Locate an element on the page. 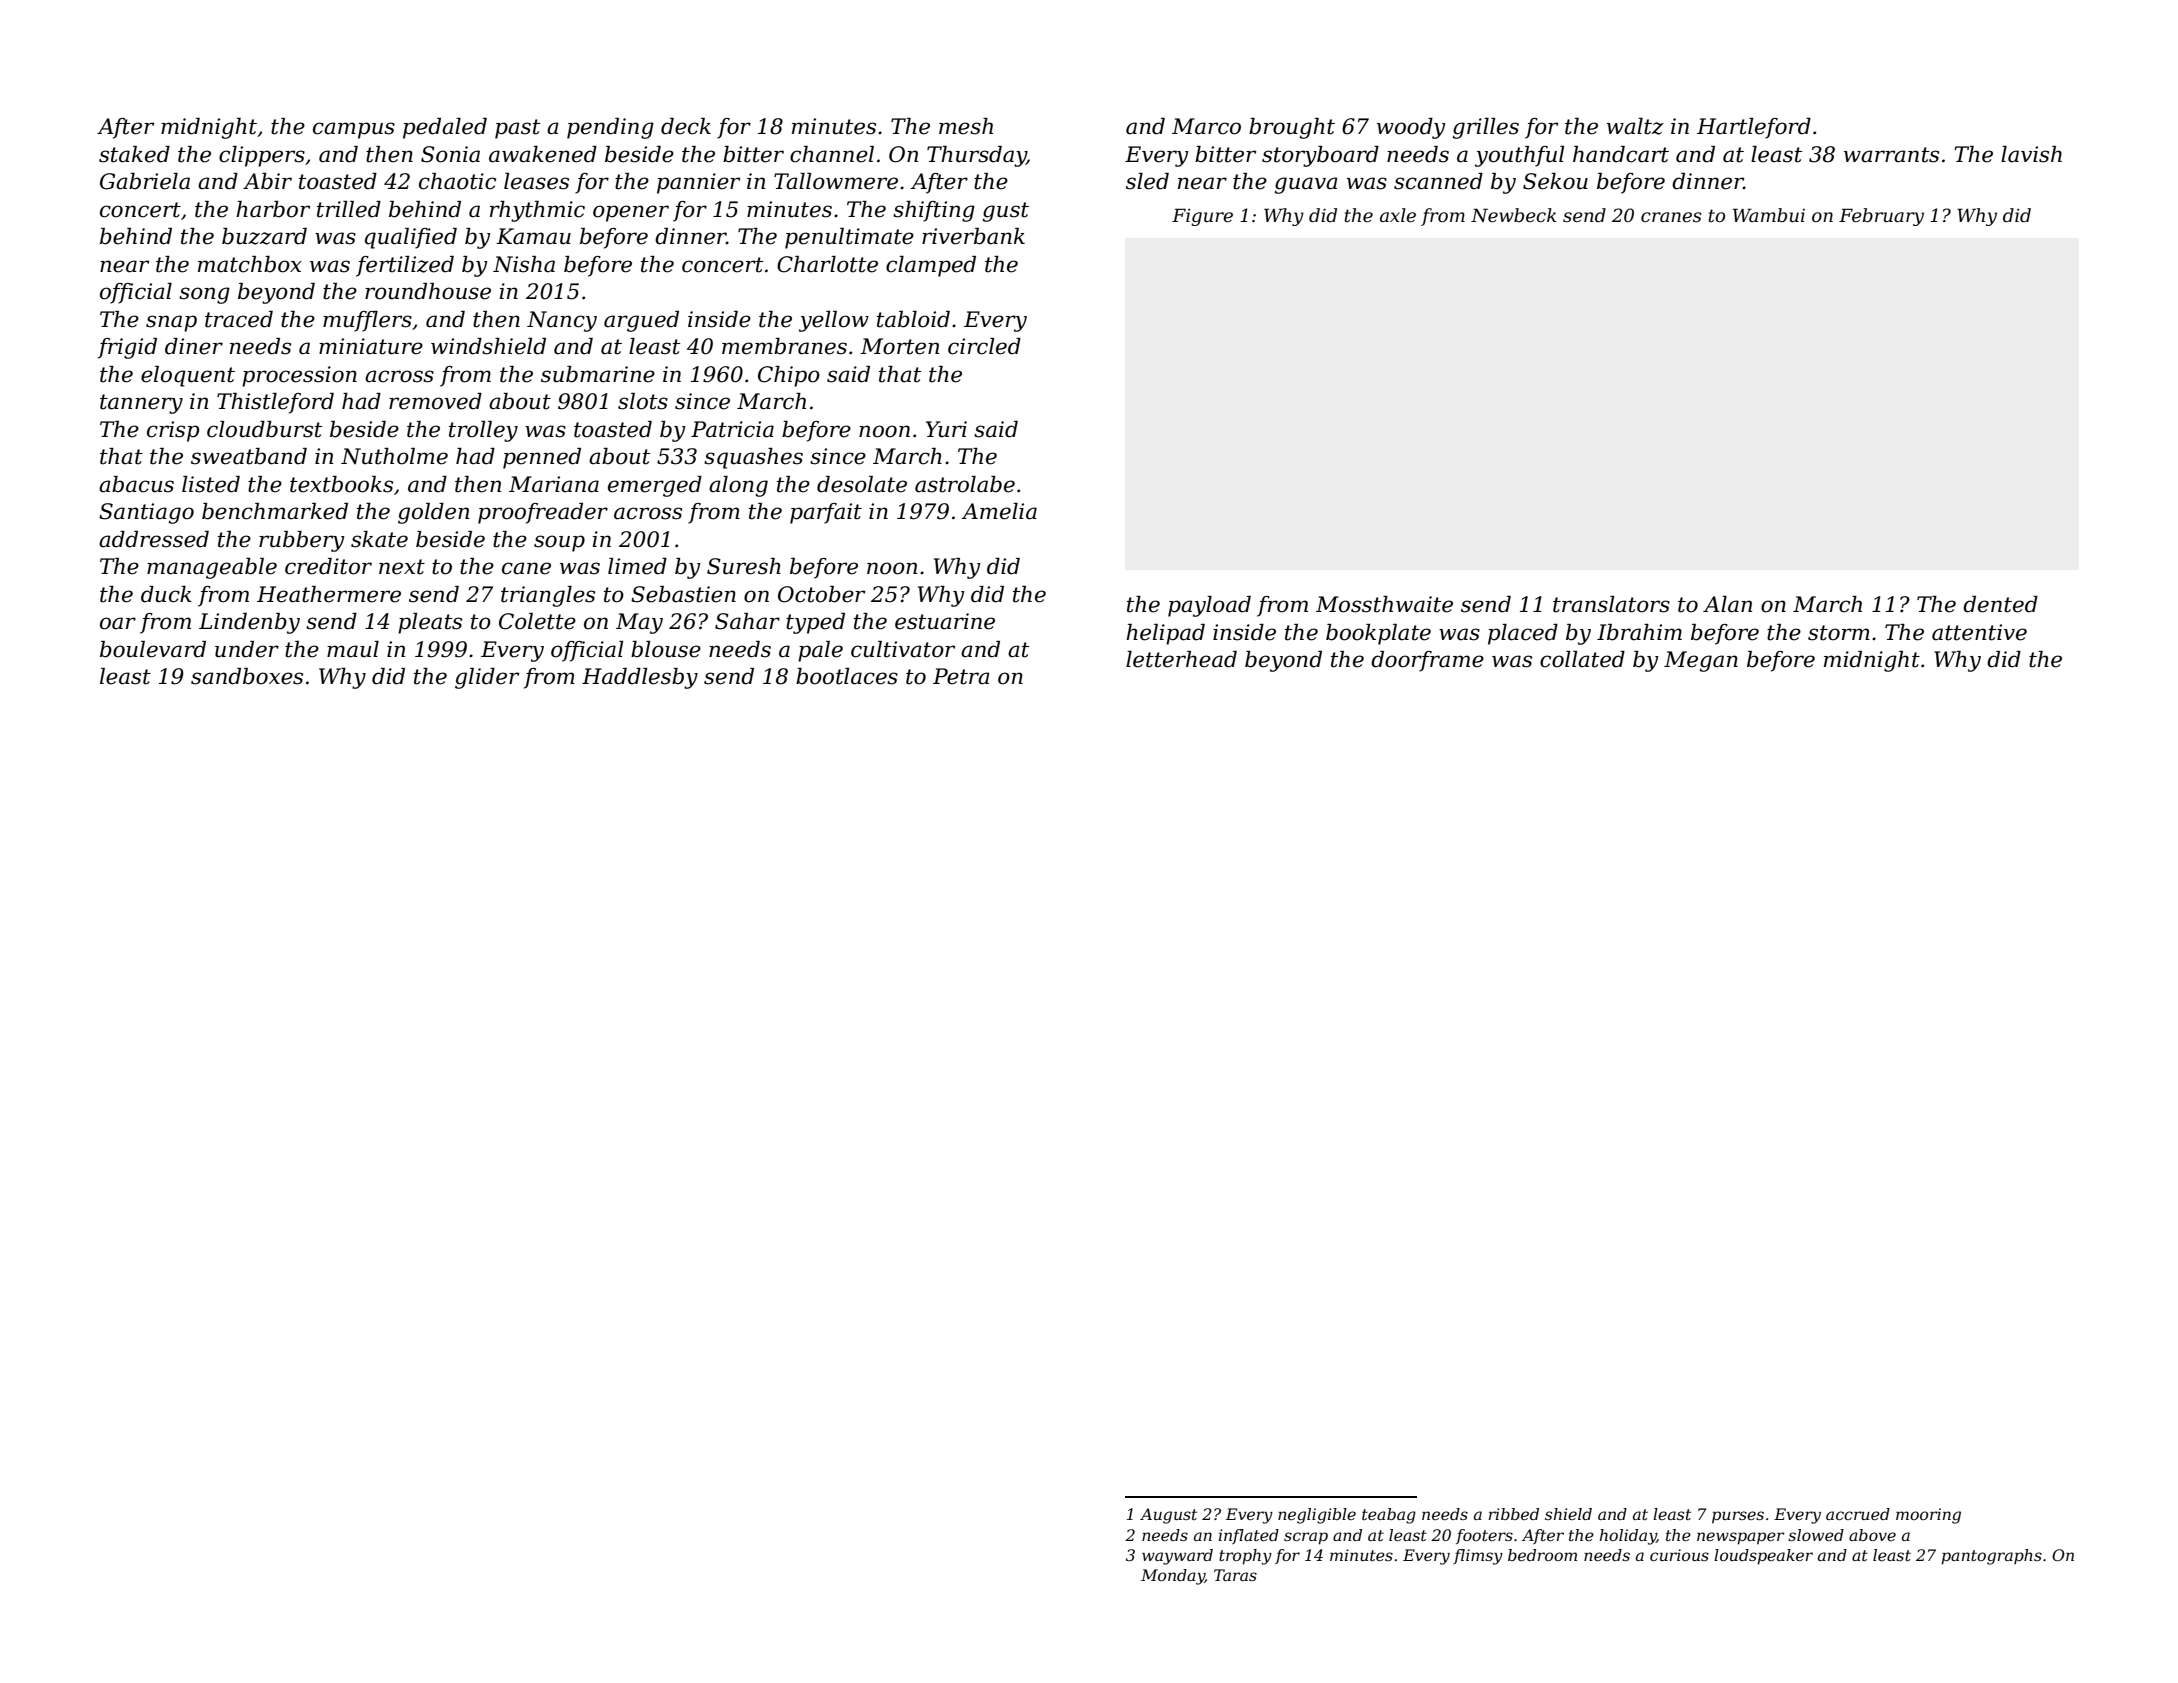 This document has height=1683, width=2178. Amelia is located at coordinates (999, 511).
